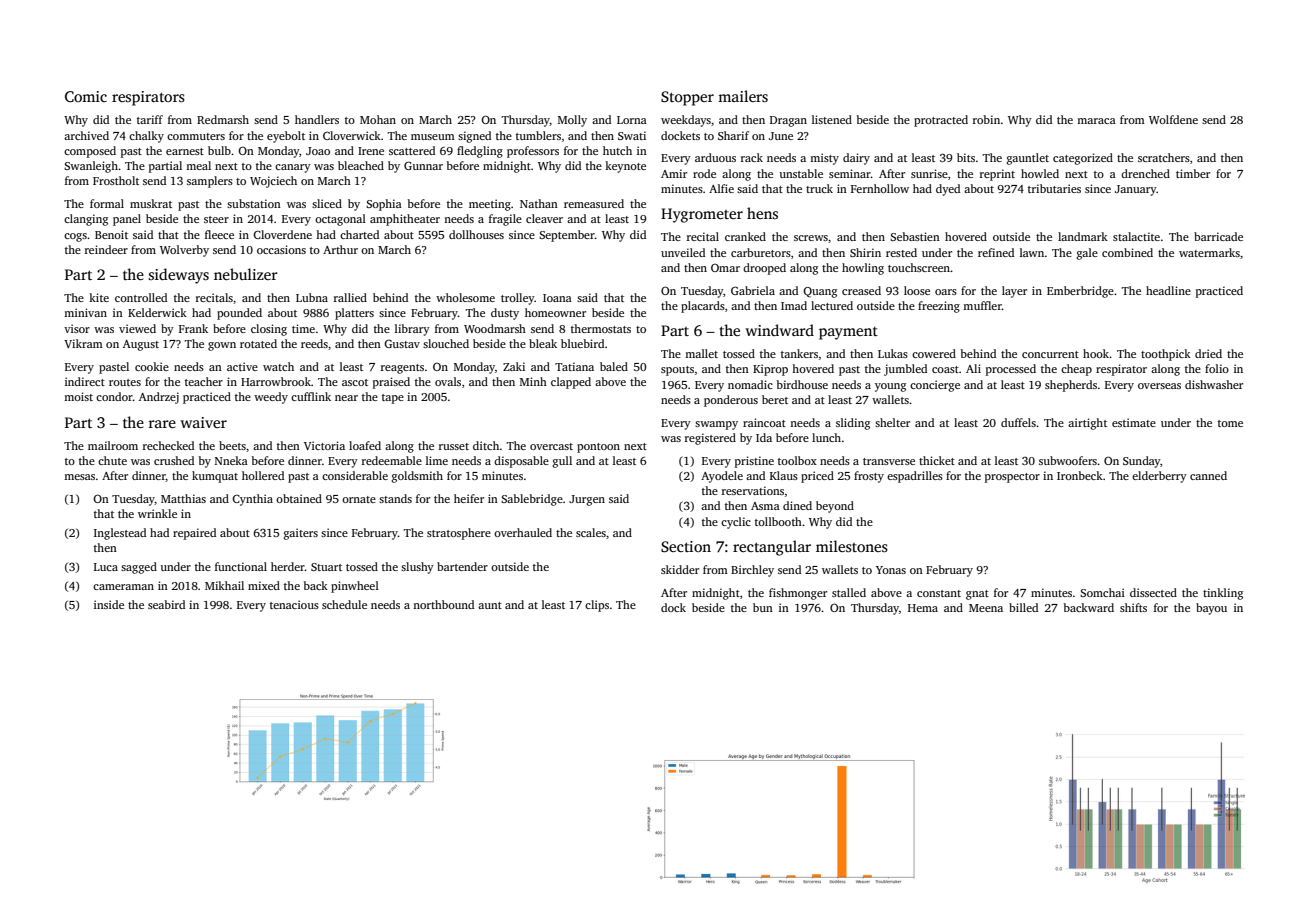  Describe the element at coordinates (788, 121) in the image. I see `Dragan` at that location.
